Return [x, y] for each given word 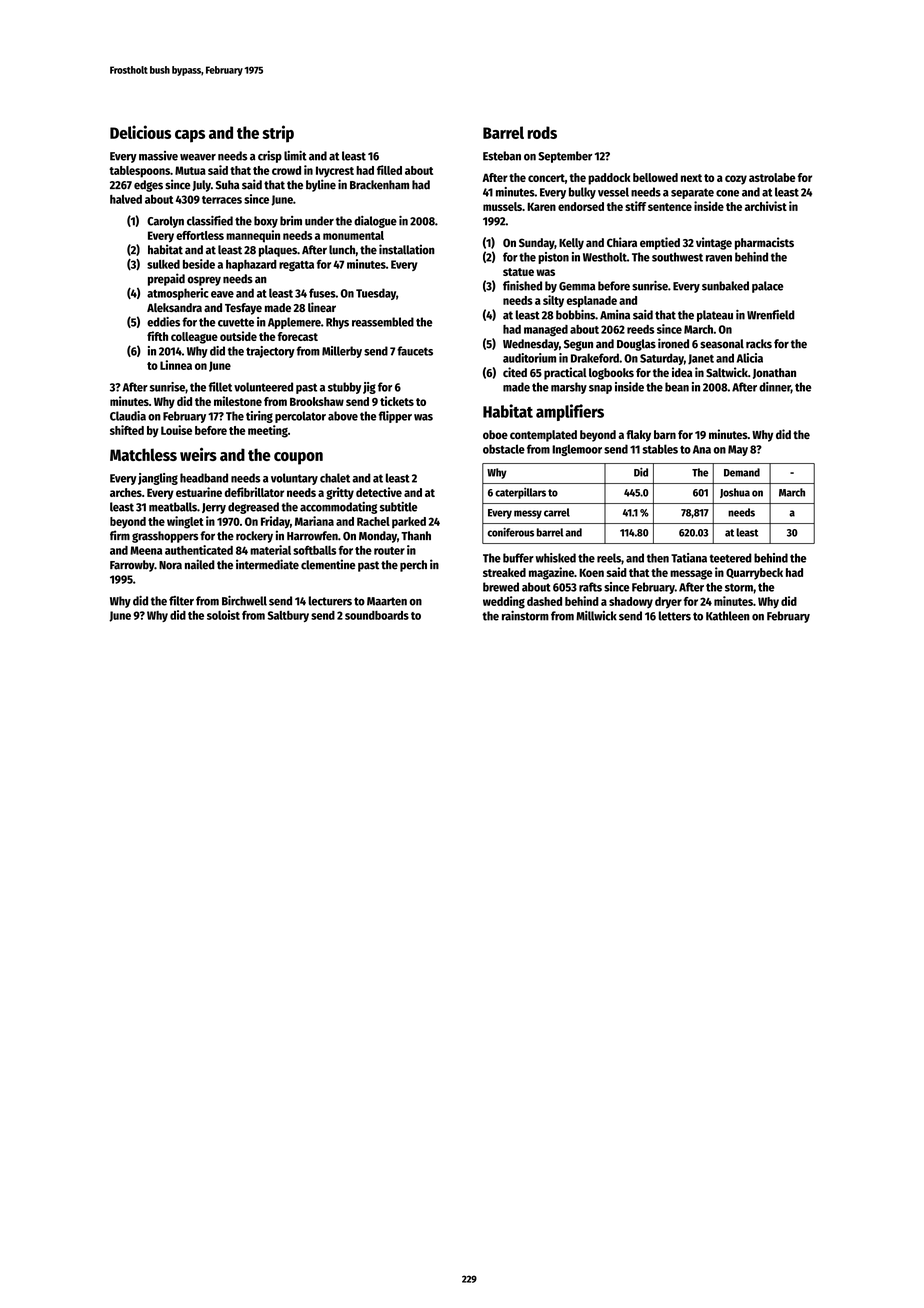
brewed [501, 587]
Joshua [735, 493]
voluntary [294, 479]
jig [369, 388]
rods [542, 132]
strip [278, 134]
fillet [220, 387]
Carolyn [165, 222]
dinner [775, 387]
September [565, 157]
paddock [609, 179]
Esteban [502, 156]
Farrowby [132, 566]
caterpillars [520, 493]
